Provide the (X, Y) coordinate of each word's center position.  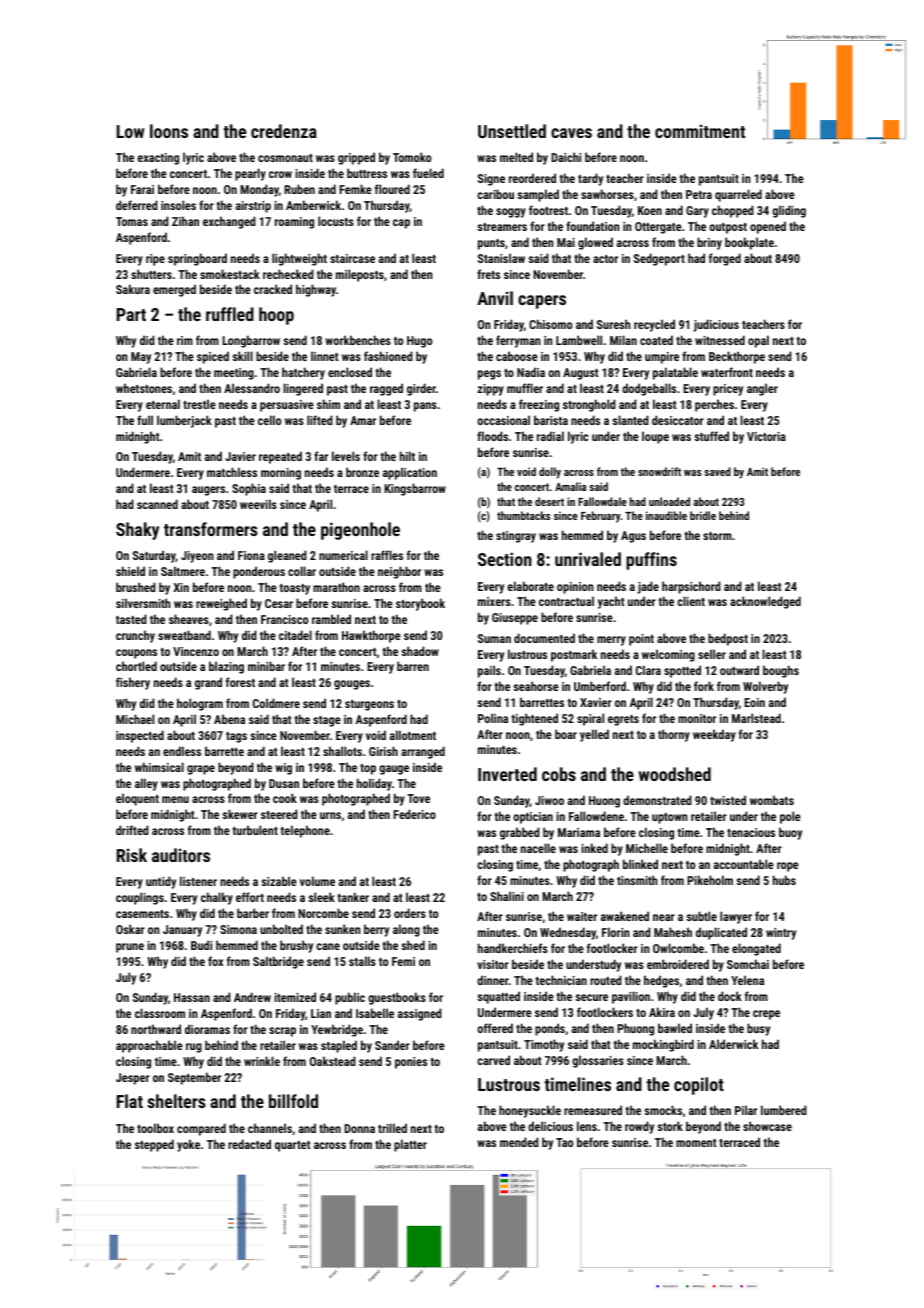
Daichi (566, 157)
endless (182, 751)
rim (185, 340)
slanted (630, 420)
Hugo (419, 342)
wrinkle (262, 1061)
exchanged (229, 222)
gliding (789, 211)
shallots (342, 751)
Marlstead (756, 718)
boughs (781, 671)
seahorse (536, 686)
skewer (240, 814)
